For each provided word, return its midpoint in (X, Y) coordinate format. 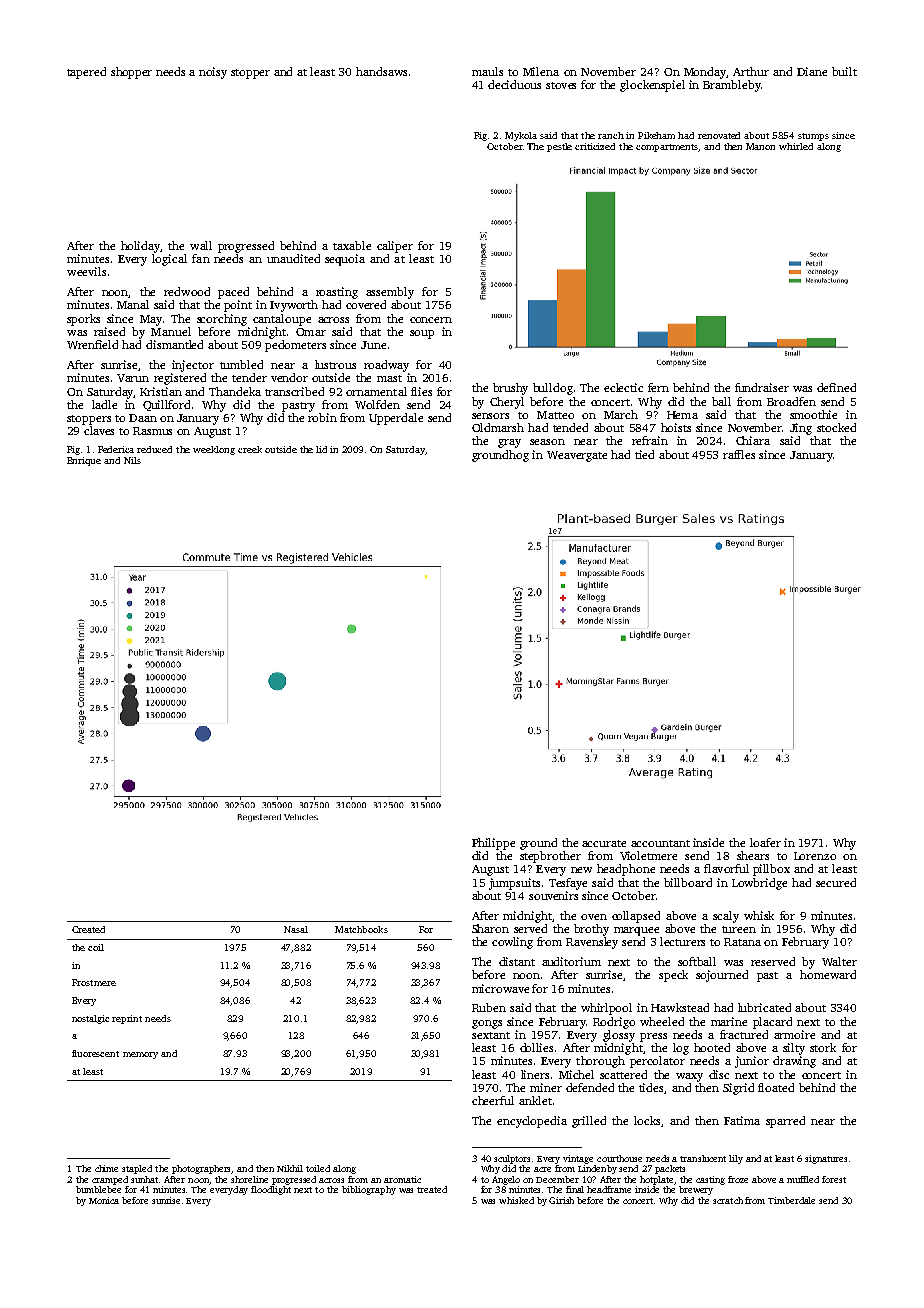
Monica (104, 1200)
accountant (660, 843)
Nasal (296, 929)
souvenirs (553, 895)
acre (542, 1169)
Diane (812, 71)
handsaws (381, 71)
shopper (131, 73)
